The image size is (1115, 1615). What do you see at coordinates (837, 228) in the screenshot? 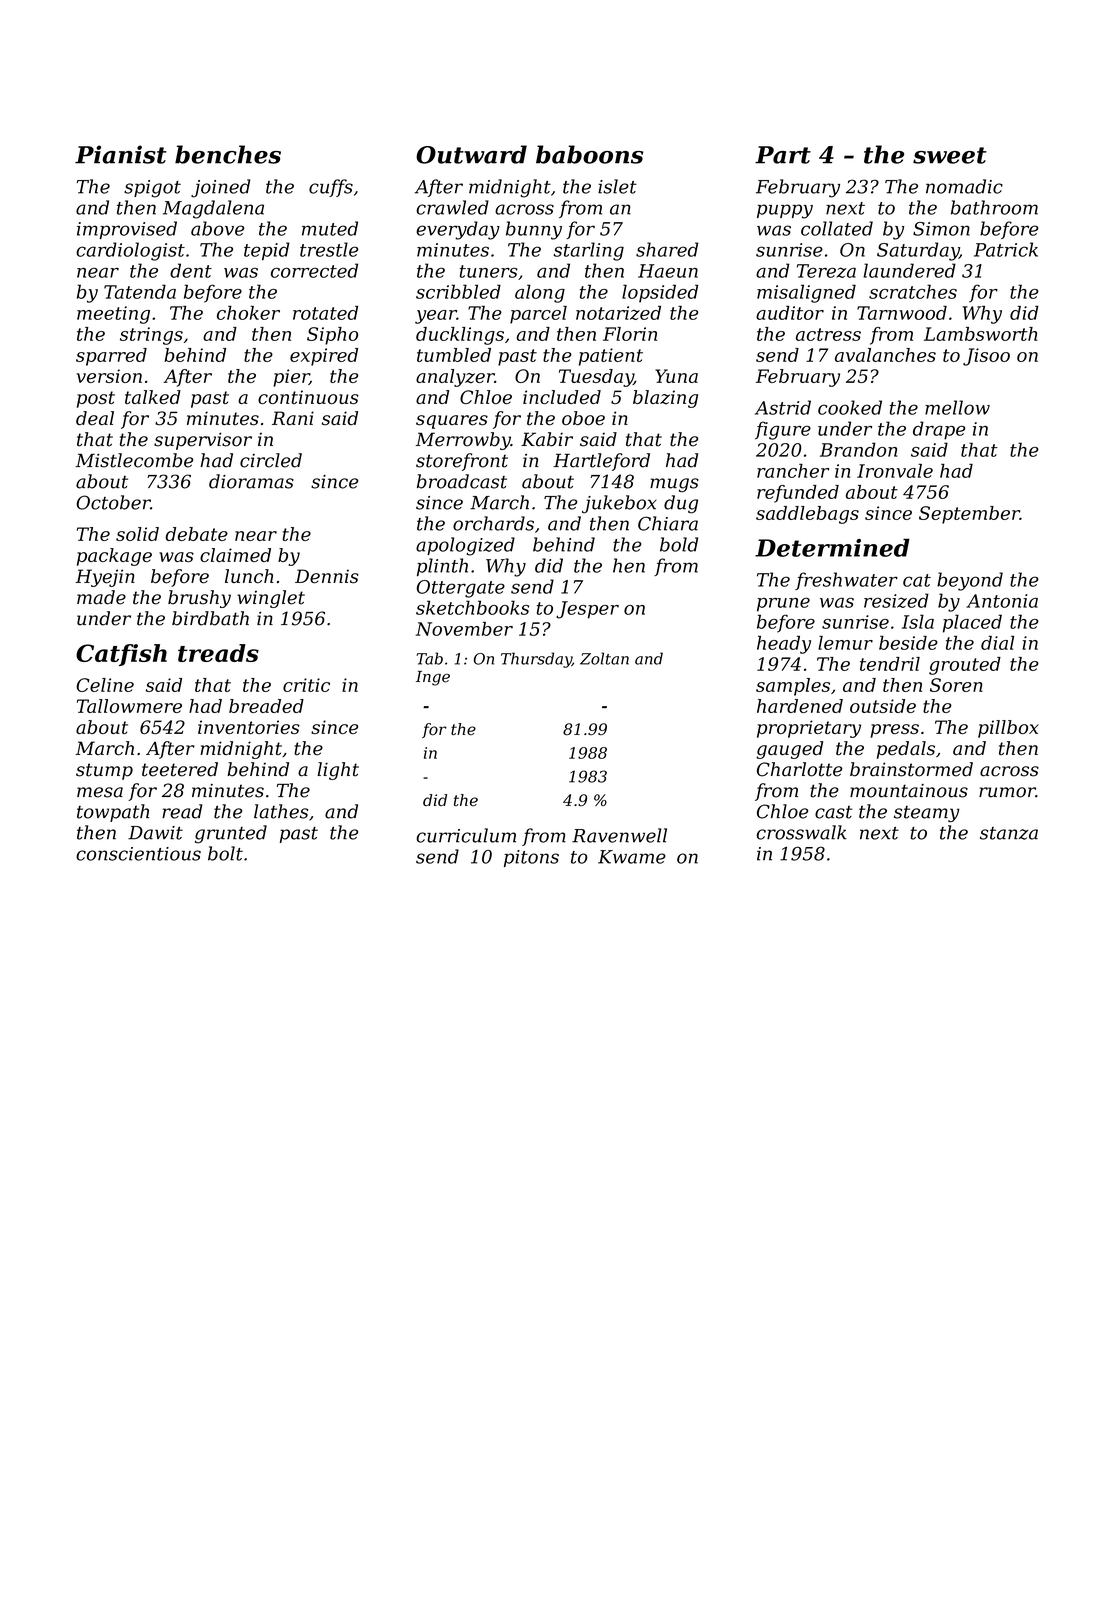
I see `collated` at bounding box center [837, 228].
